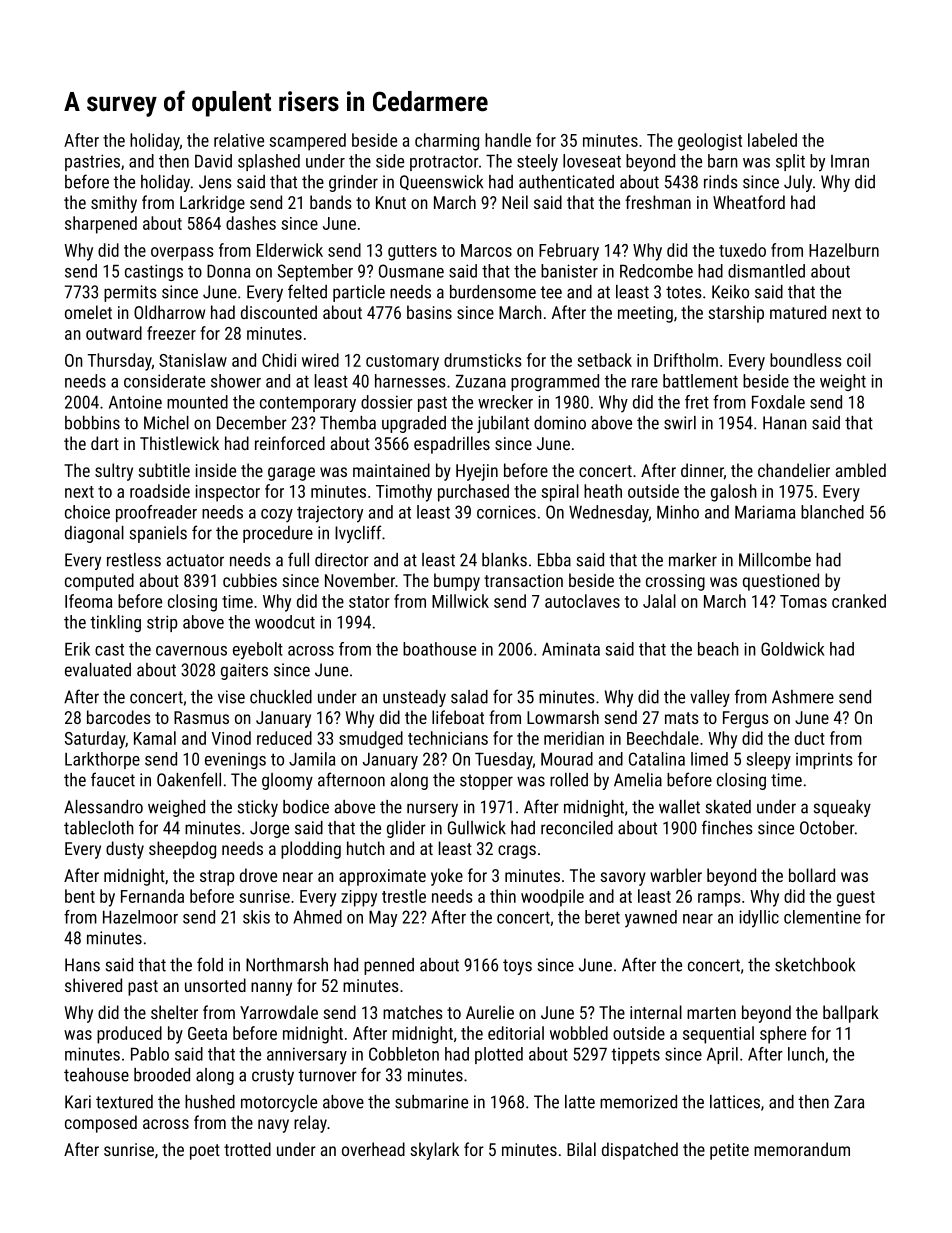  Describe the element at coordinates (256, 917) in the screenshot. I see `skis` at that location.
